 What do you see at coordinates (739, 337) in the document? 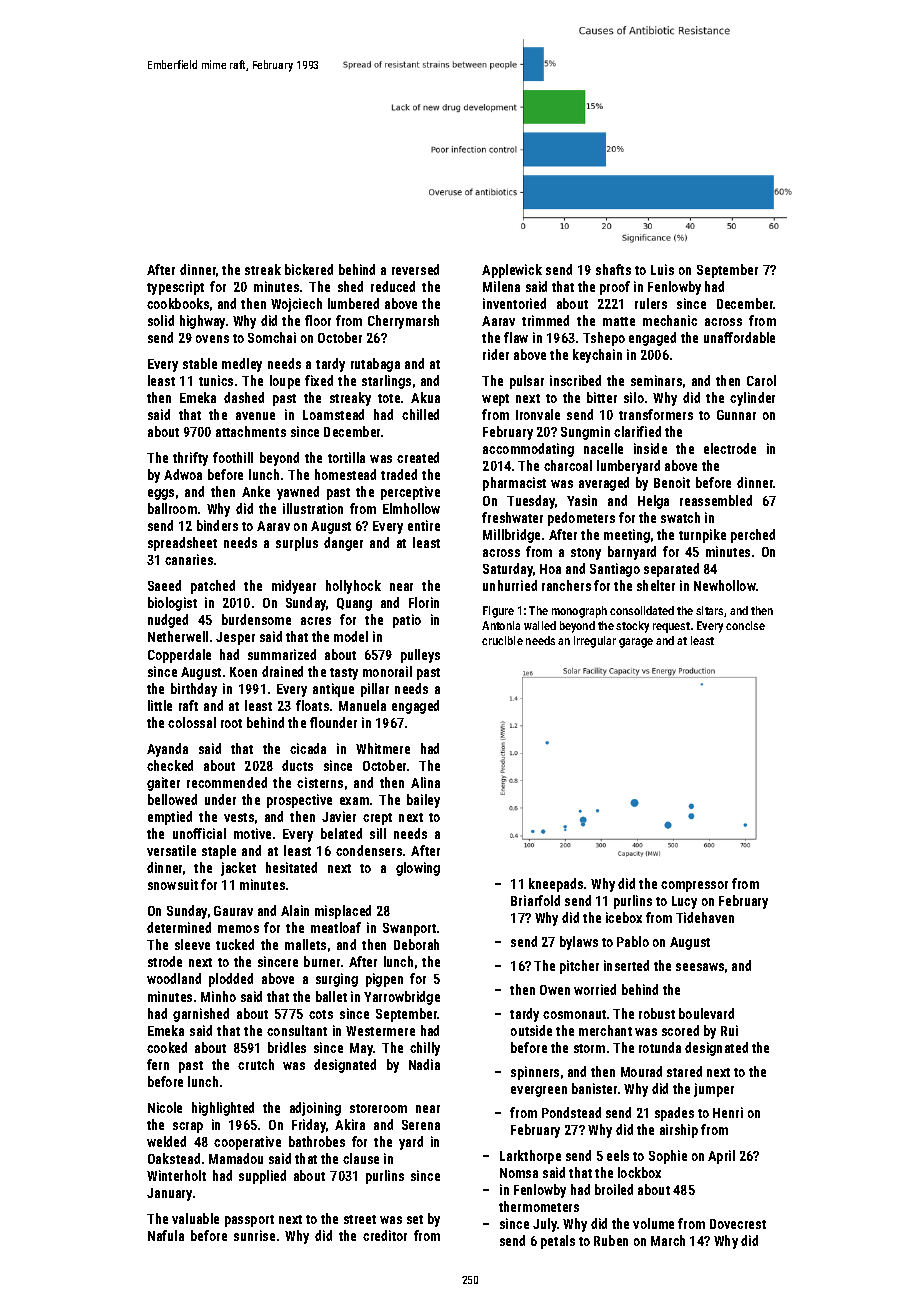
I see `unaffordable` at bounding box center [739, 337].
